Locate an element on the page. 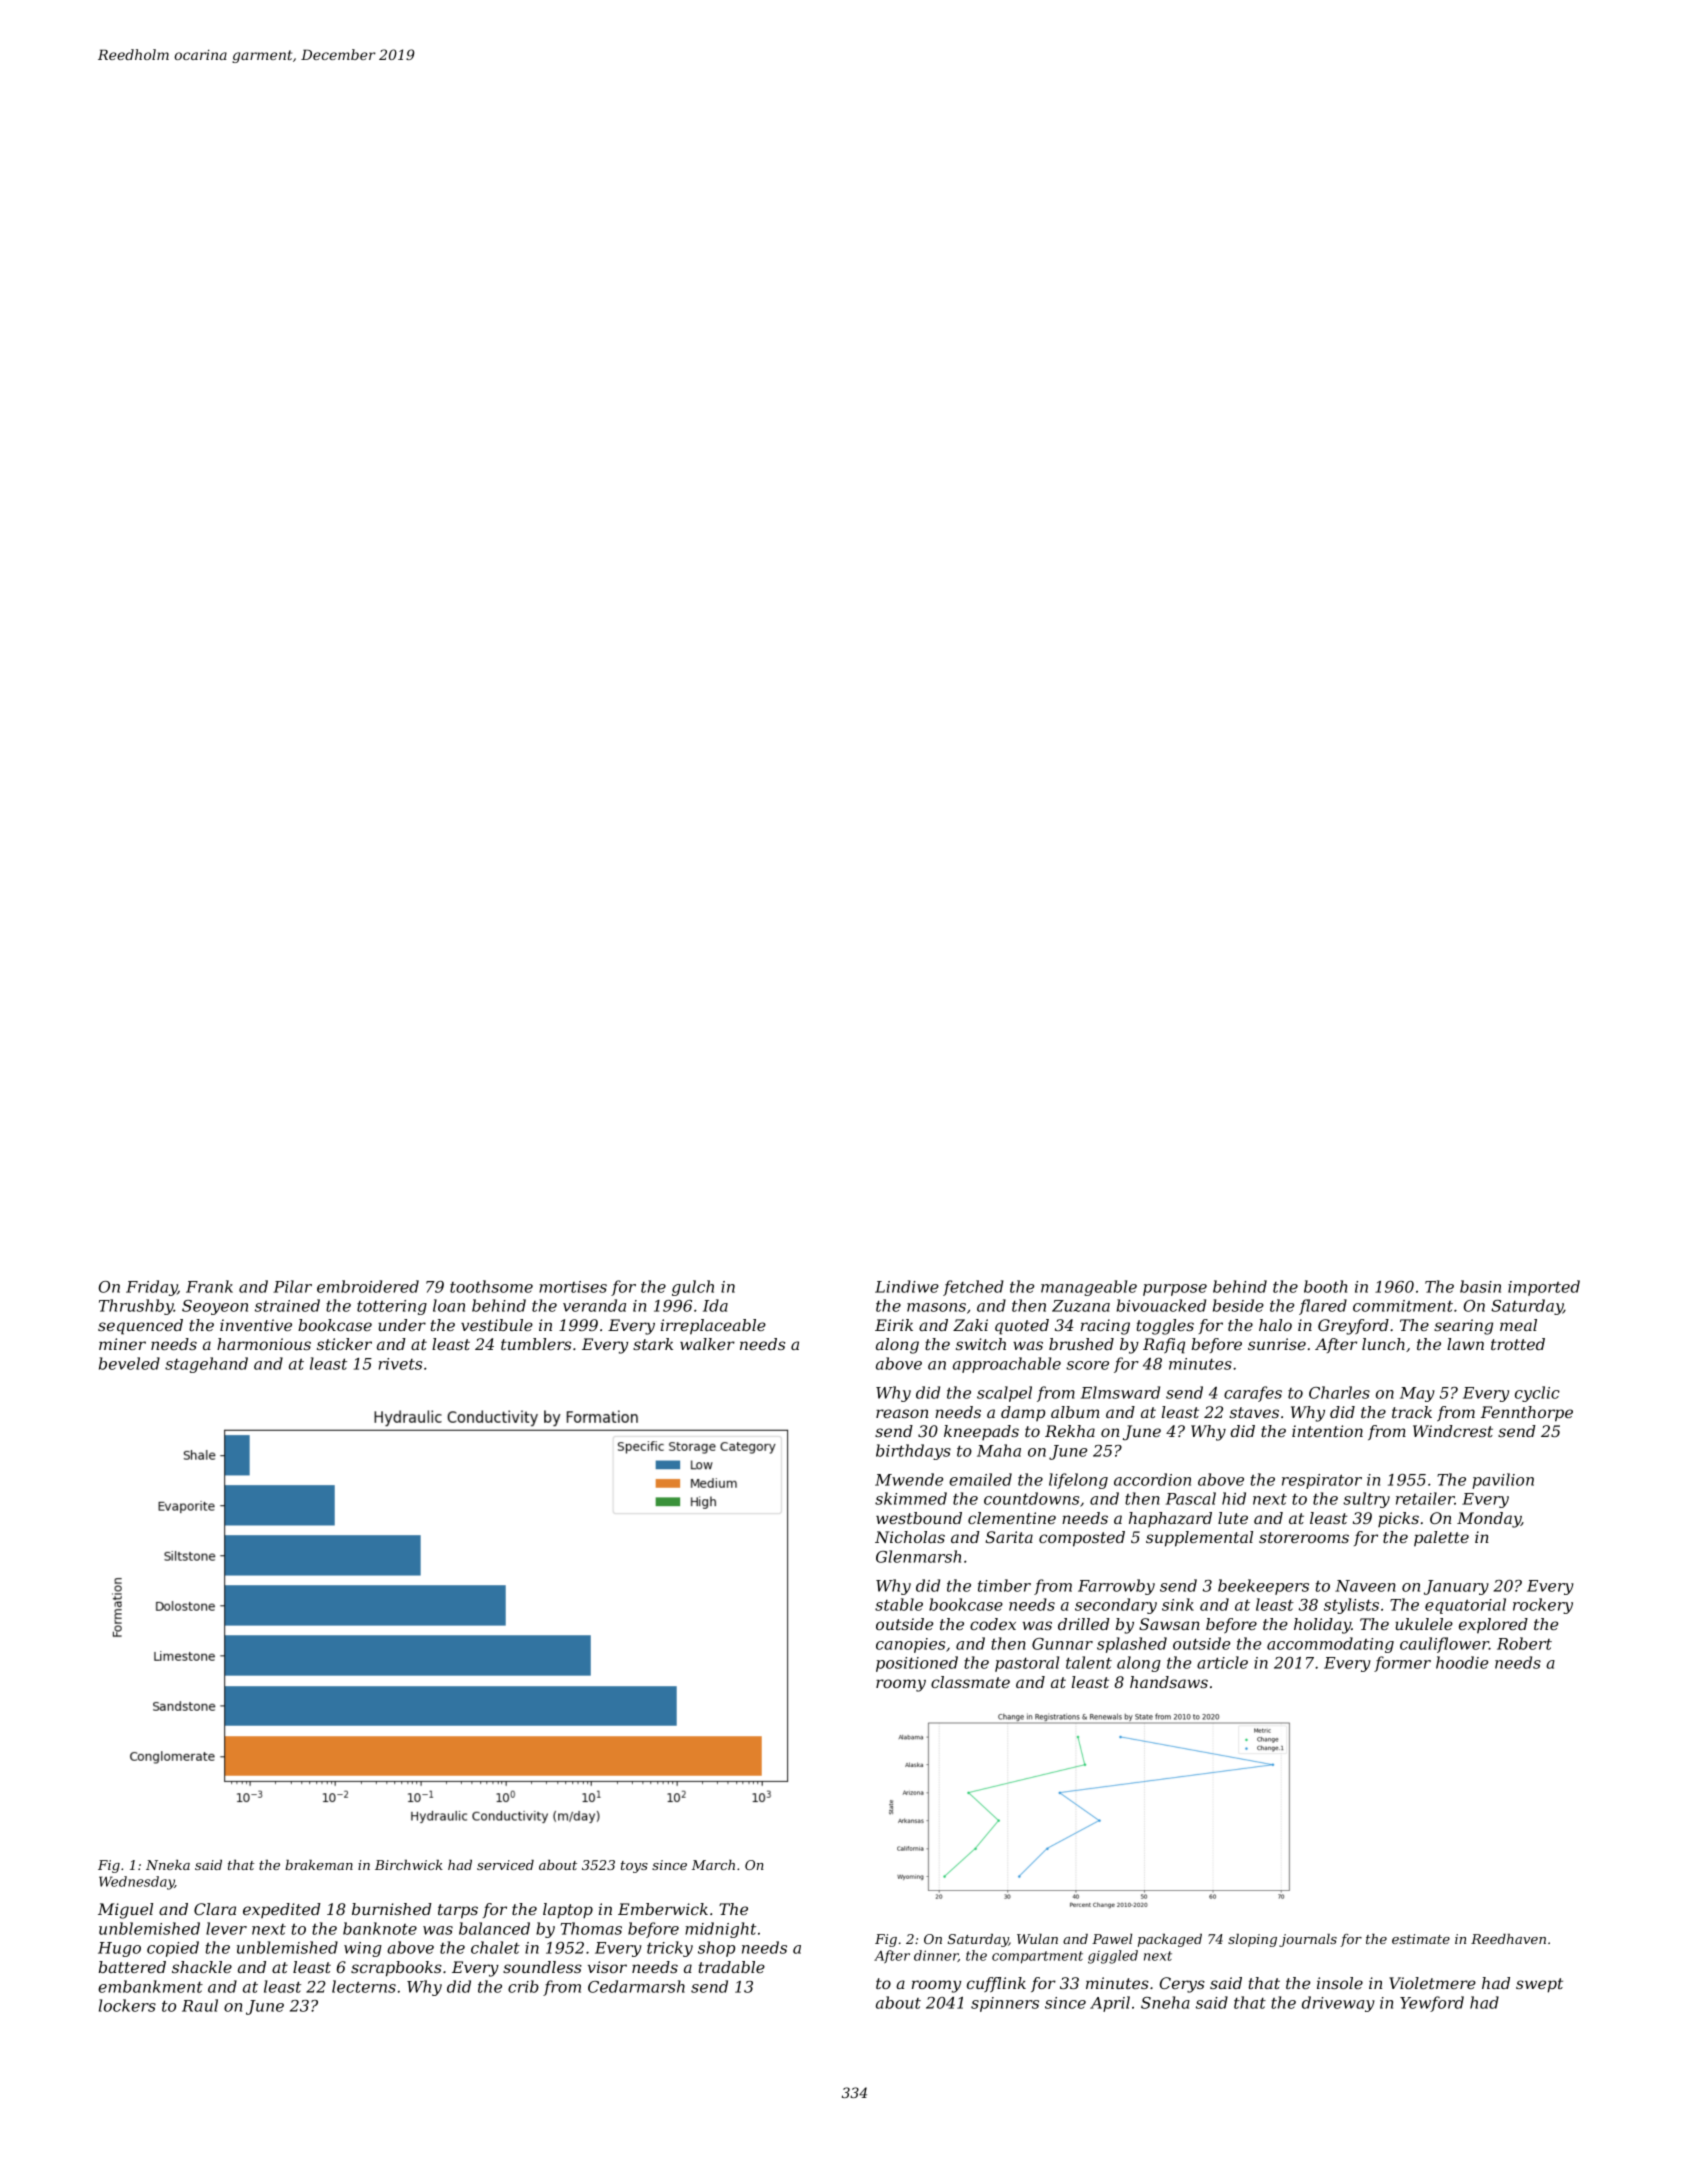 This page has width=1683, height=2178. gulch is located at coordinates (693, 1288).
